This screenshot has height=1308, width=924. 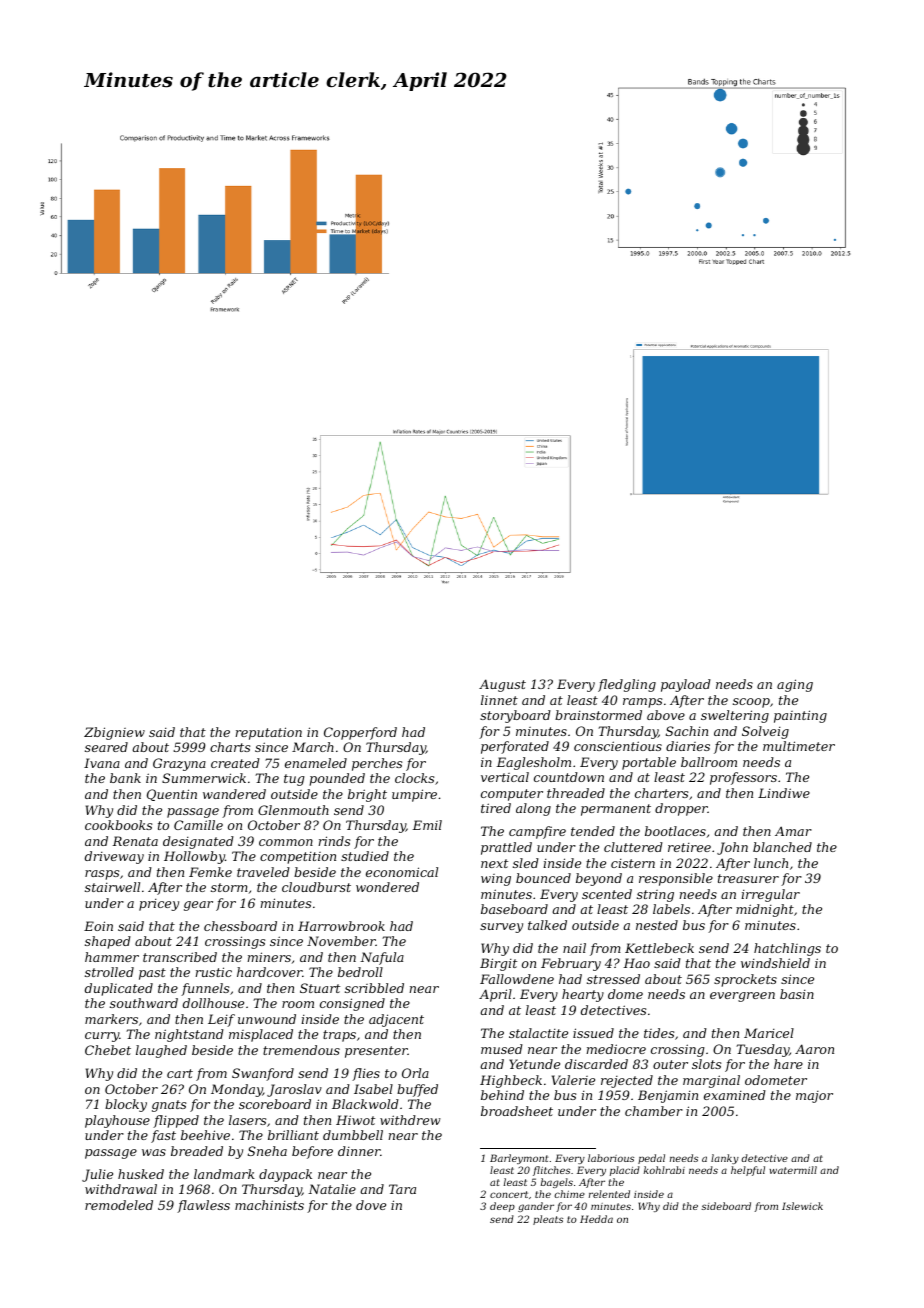 What do you see at coordinates (360, 733) in the screenshot?
I see `Copperford` at bounding box center [360, 733].
